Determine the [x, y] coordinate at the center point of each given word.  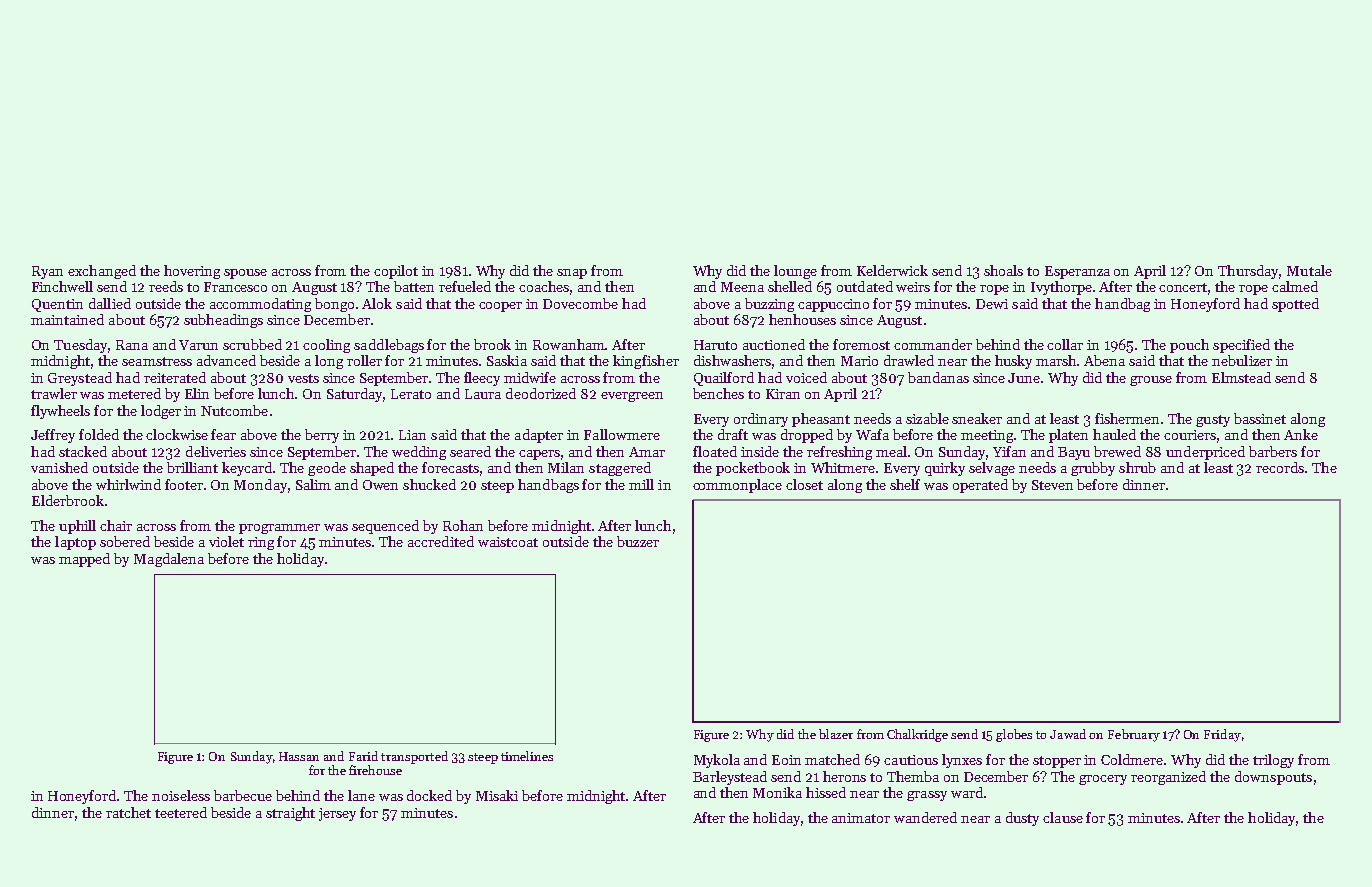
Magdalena [169, 560]
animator [861, 818]
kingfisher [646, 362]
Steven [1052, 485]
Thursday [1249, 272]
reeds [166, 286]
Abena [1104, 360]
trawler [54, 393]
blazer [836, 734]
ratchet [128, 812]
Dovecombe [580, 303]
